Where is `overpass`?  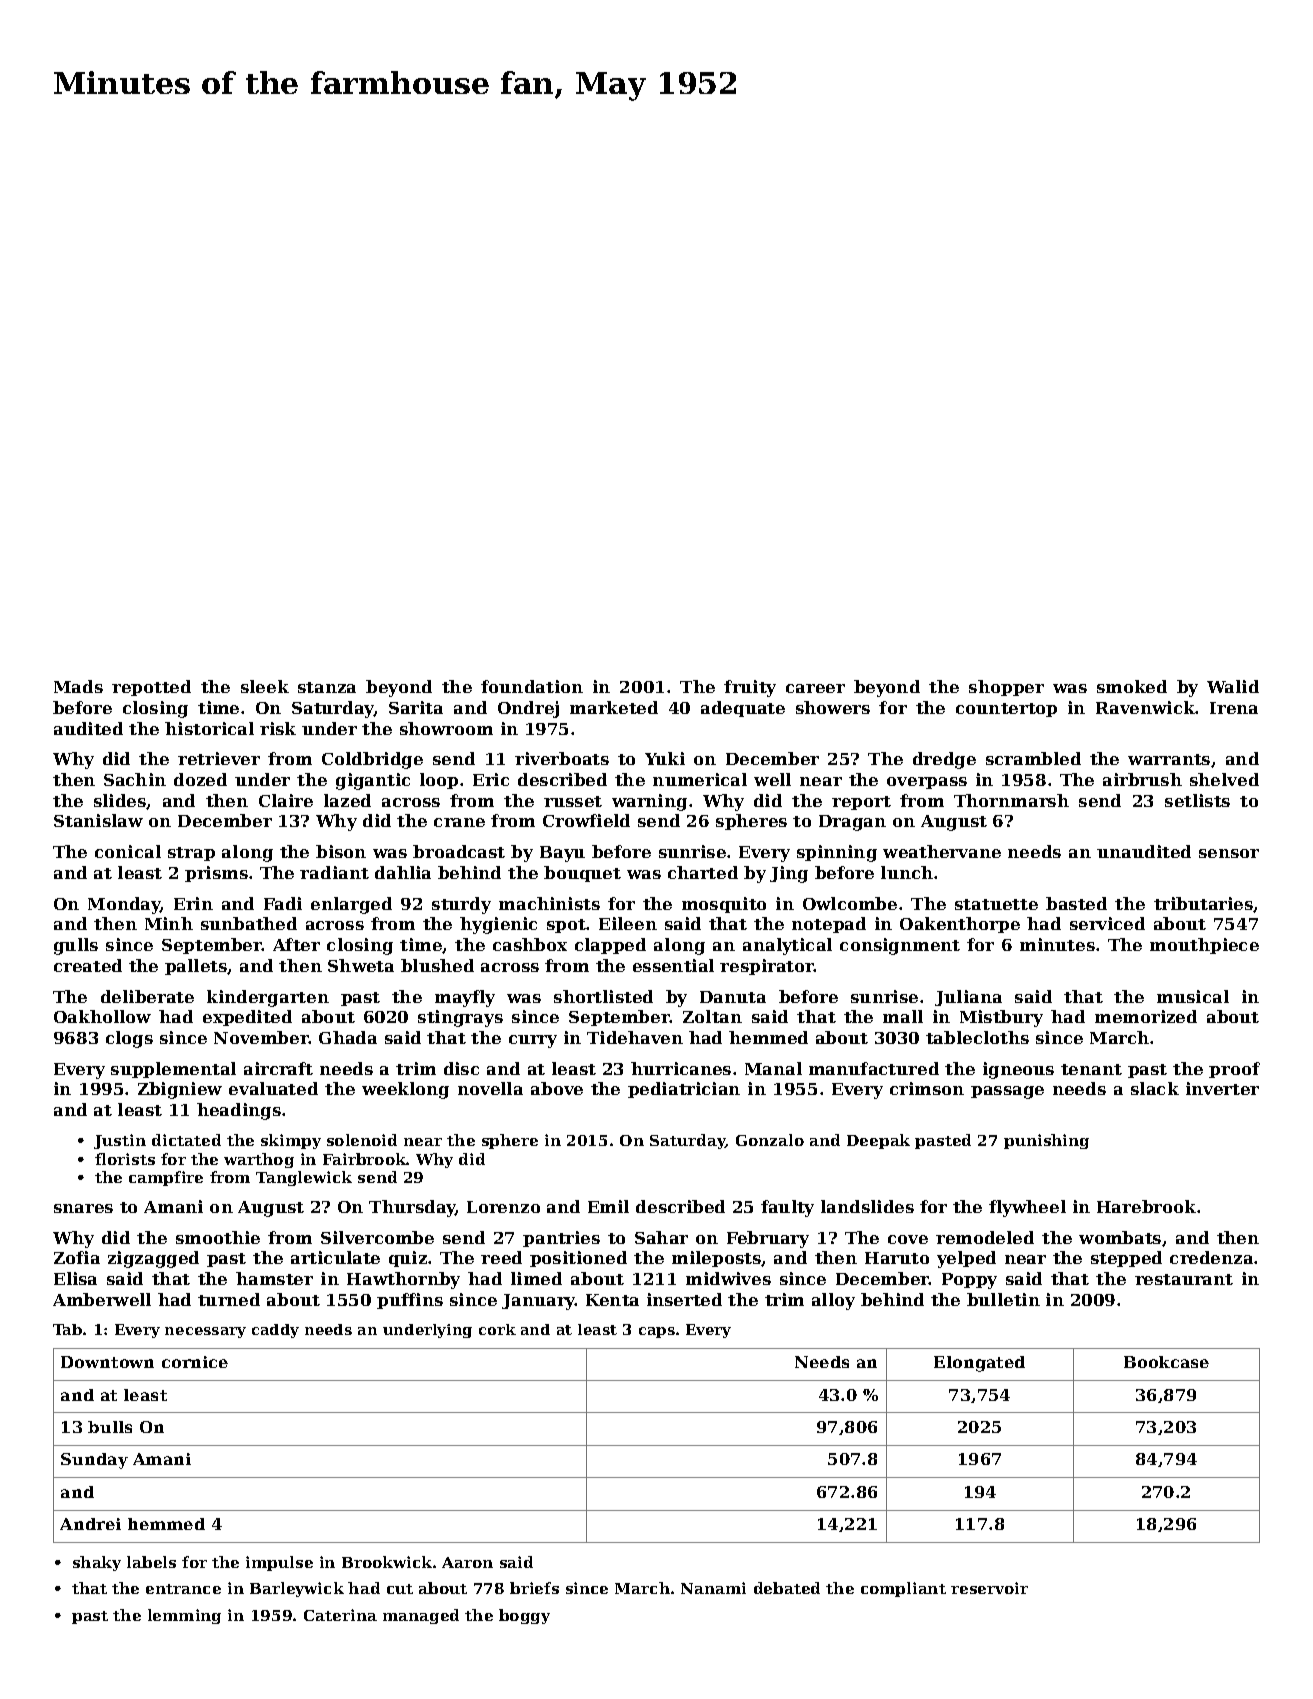
overpass is located at coordinates (927, 783).
